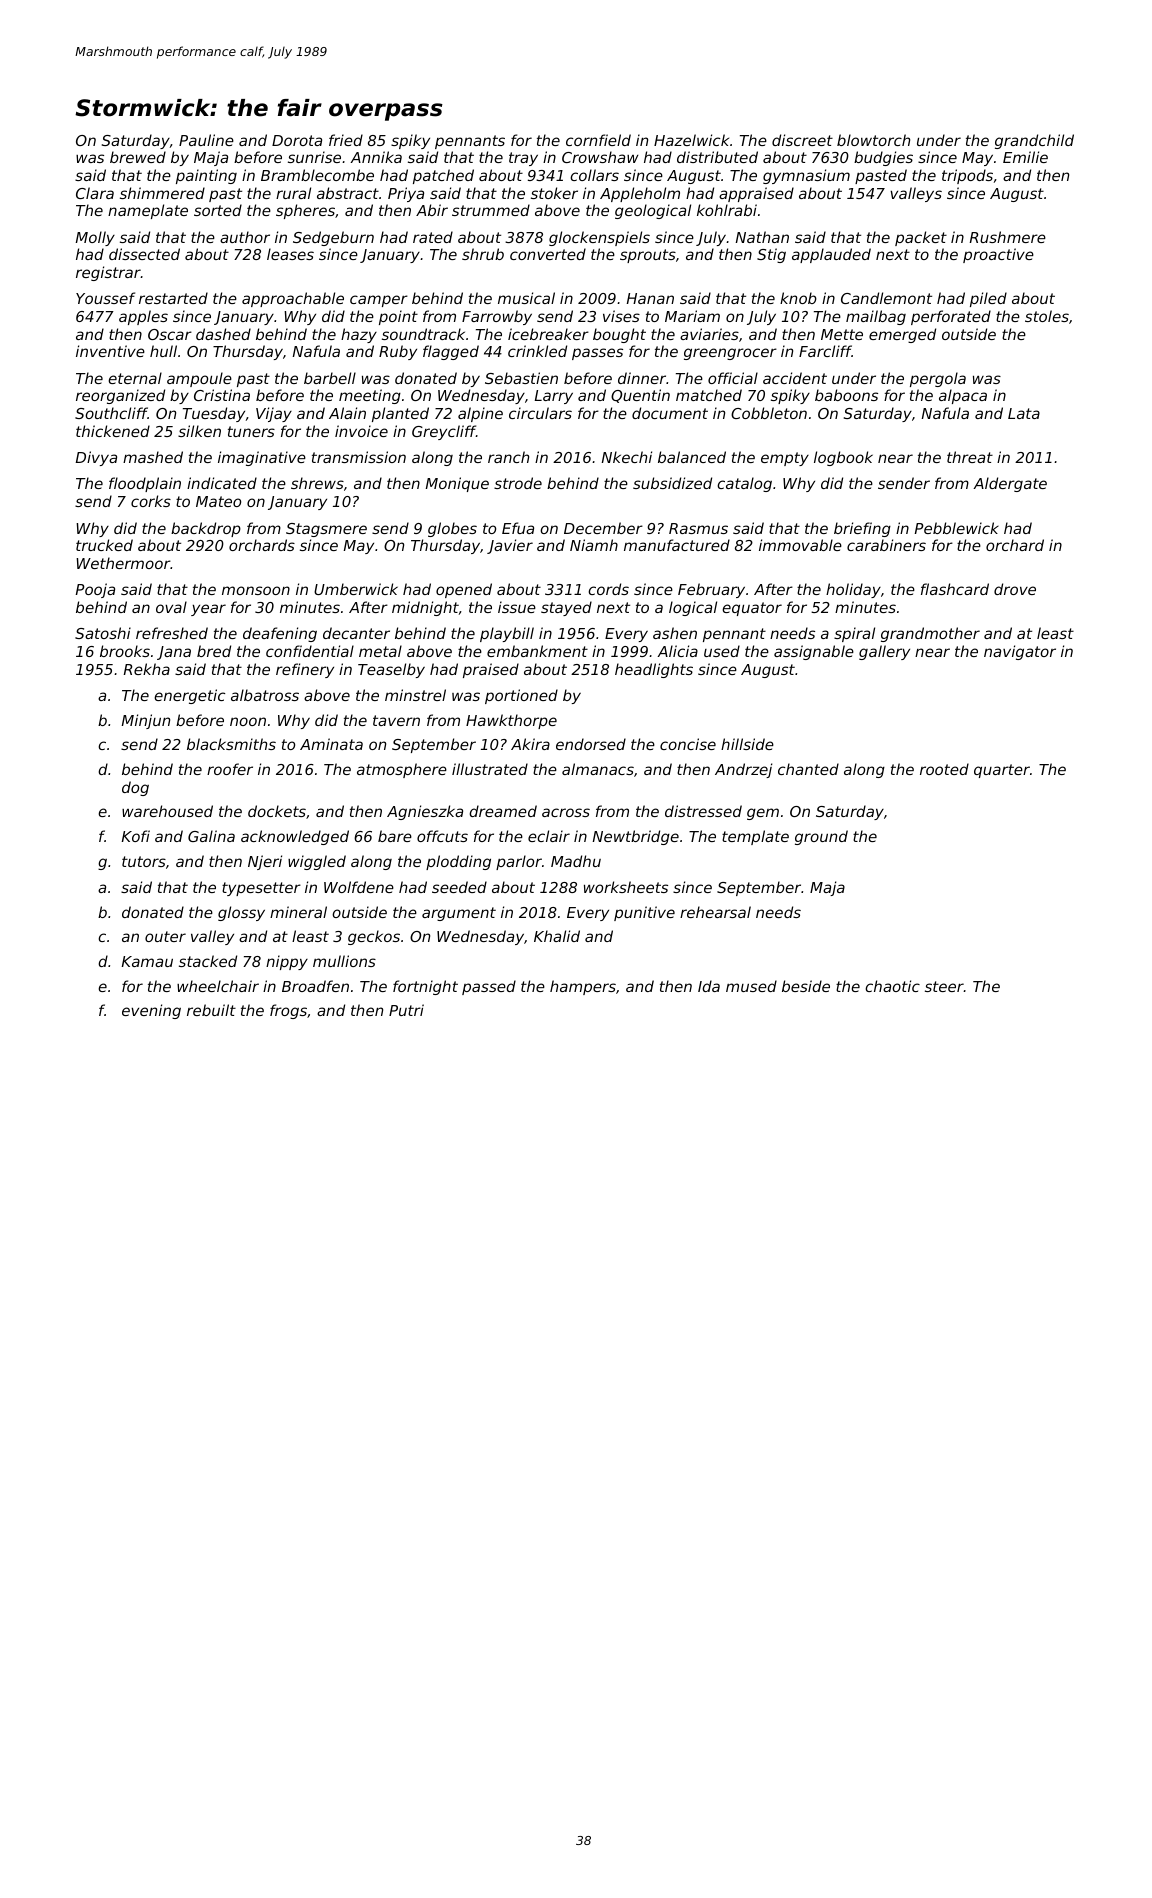 The image size is (1152, 1898). Describe the element at coordinates (356, 589) in the screenshot. I see `Umberwick` at that location.
